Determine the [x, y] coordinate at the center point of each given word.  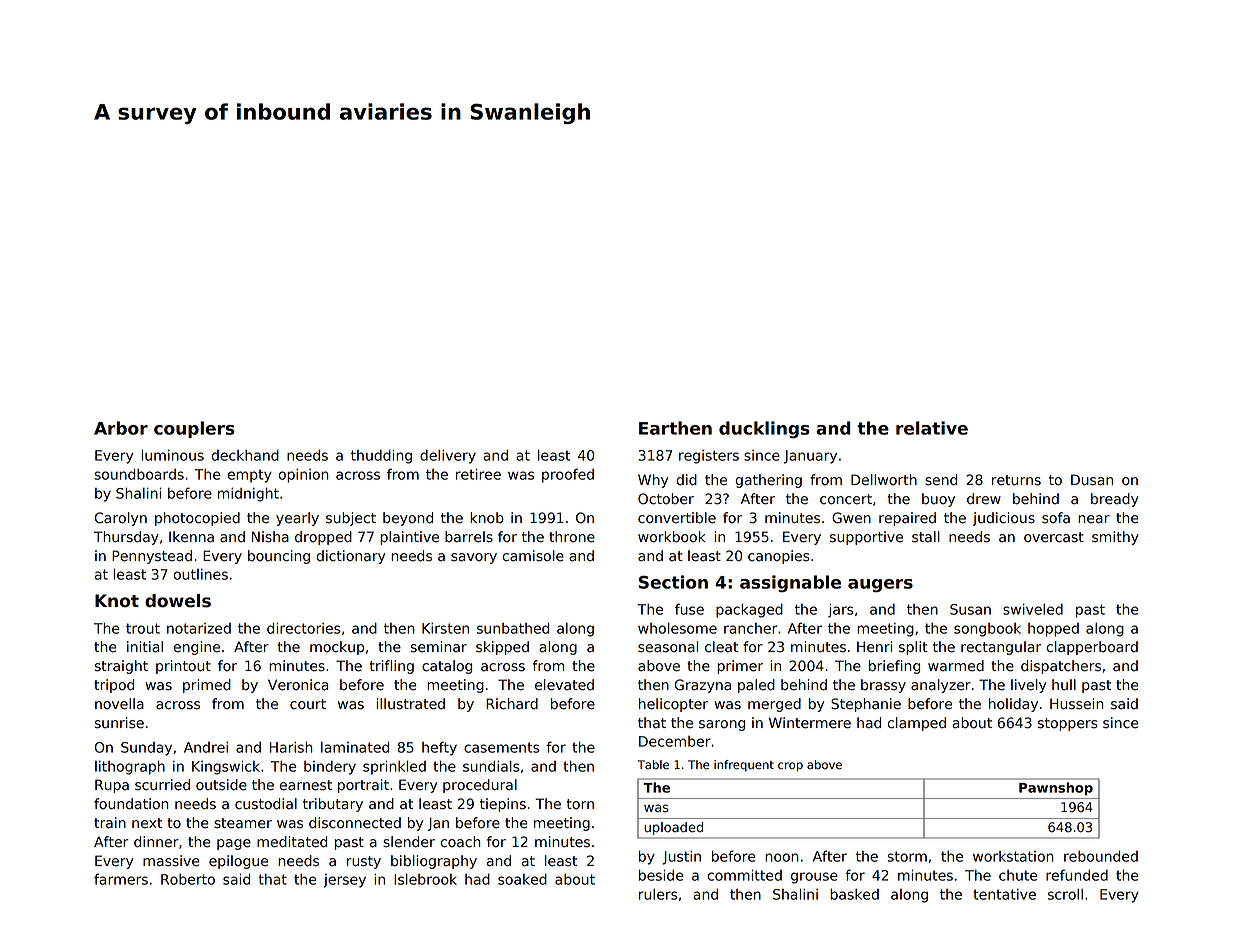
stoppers [1068, 724]
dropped [323, 538]
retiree [478, 474]
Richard [512, 704]
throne [572, 537]
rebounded [1101, 856]
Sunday [146, 749]
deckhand [245, 455]
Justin [682, 858]
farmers [121, 879]
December [675, 741]
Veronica [298, 685]
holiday [1013, 705]
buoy [938, 500]
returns [1016, 480]
